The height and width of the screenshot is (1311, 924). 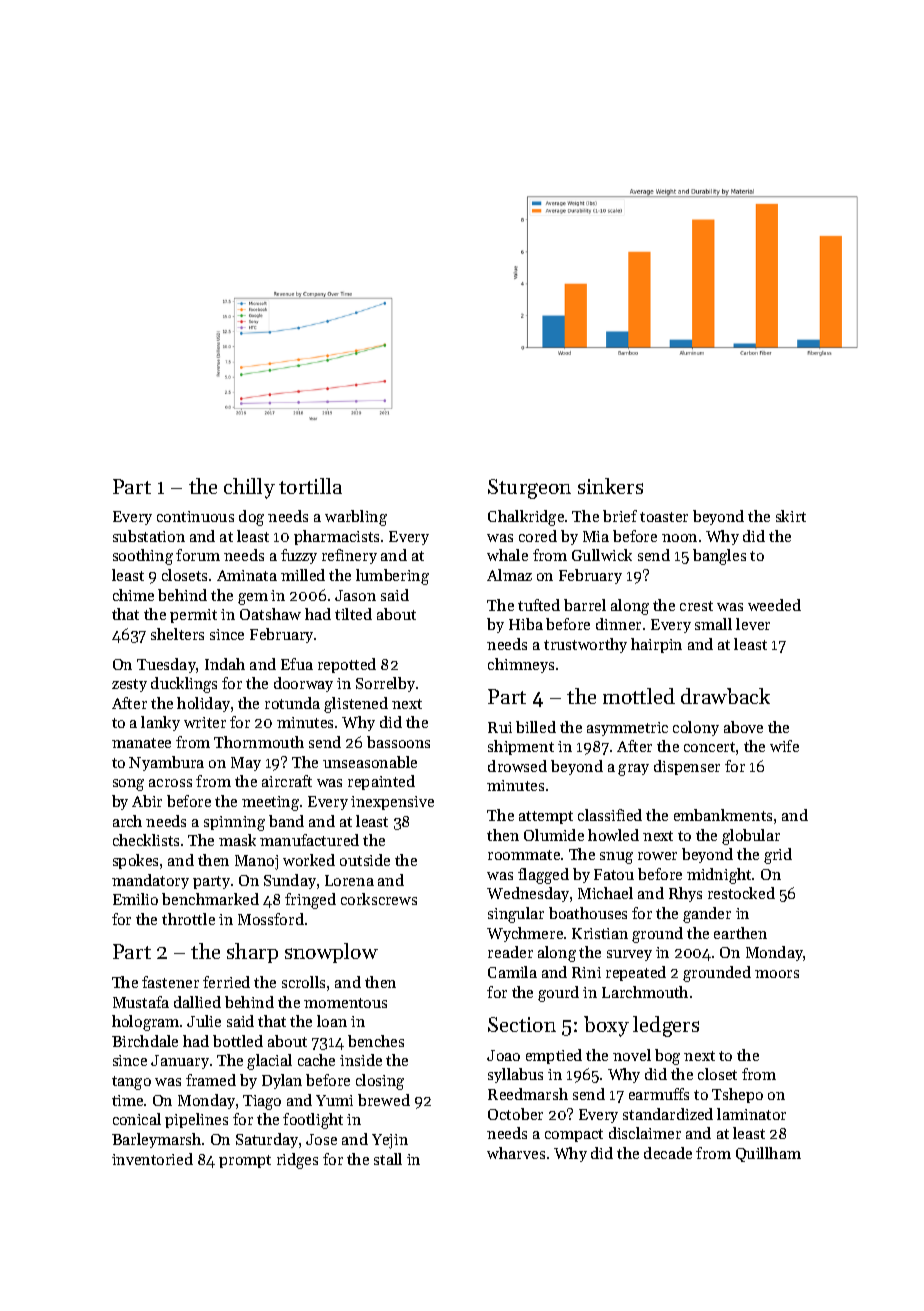 I want to click on snowplow, so click(x=331, y=953).
